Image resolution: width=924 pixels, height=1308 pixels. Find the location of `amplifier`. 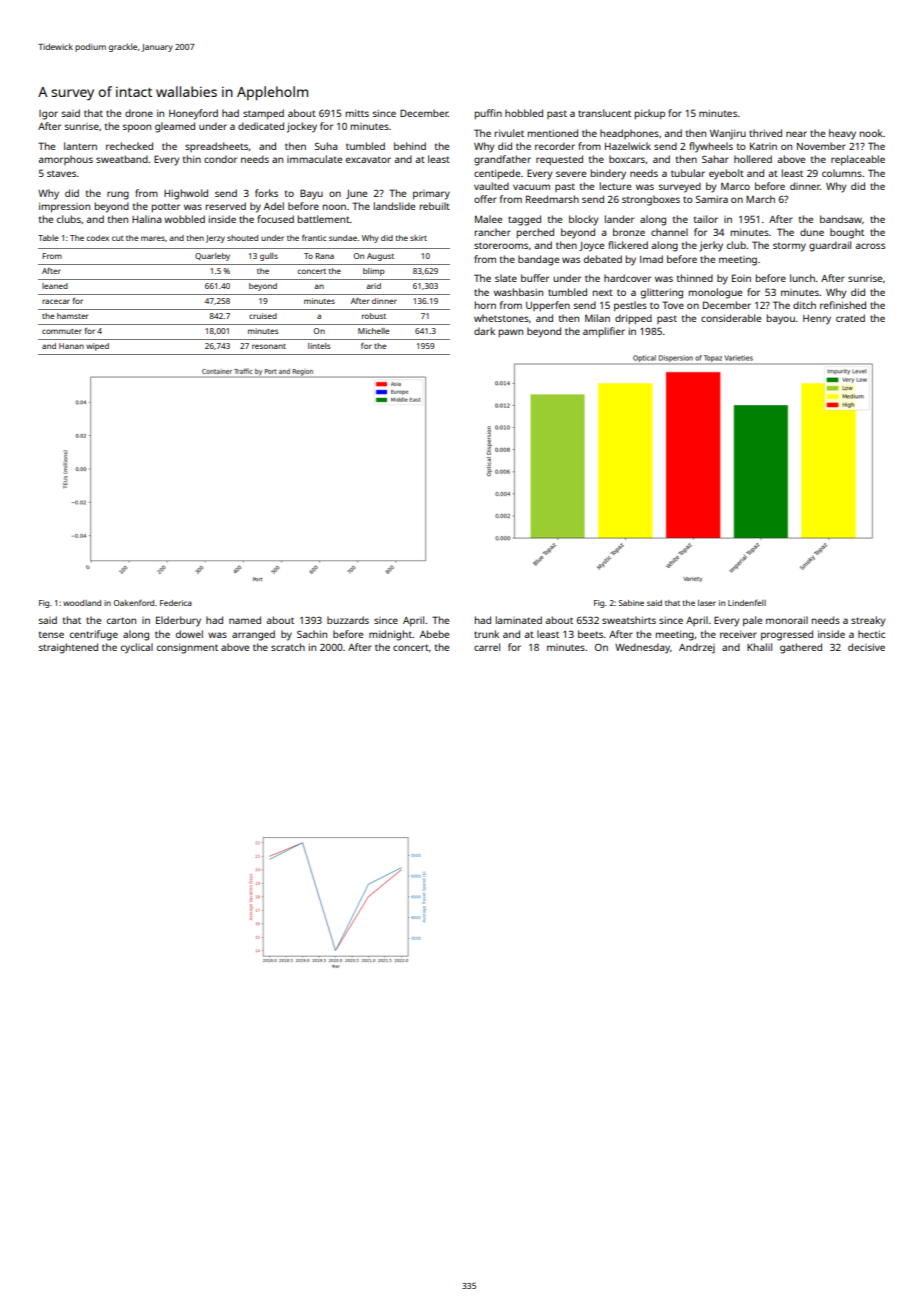

amplifier is located at coordinates (604, 332).
